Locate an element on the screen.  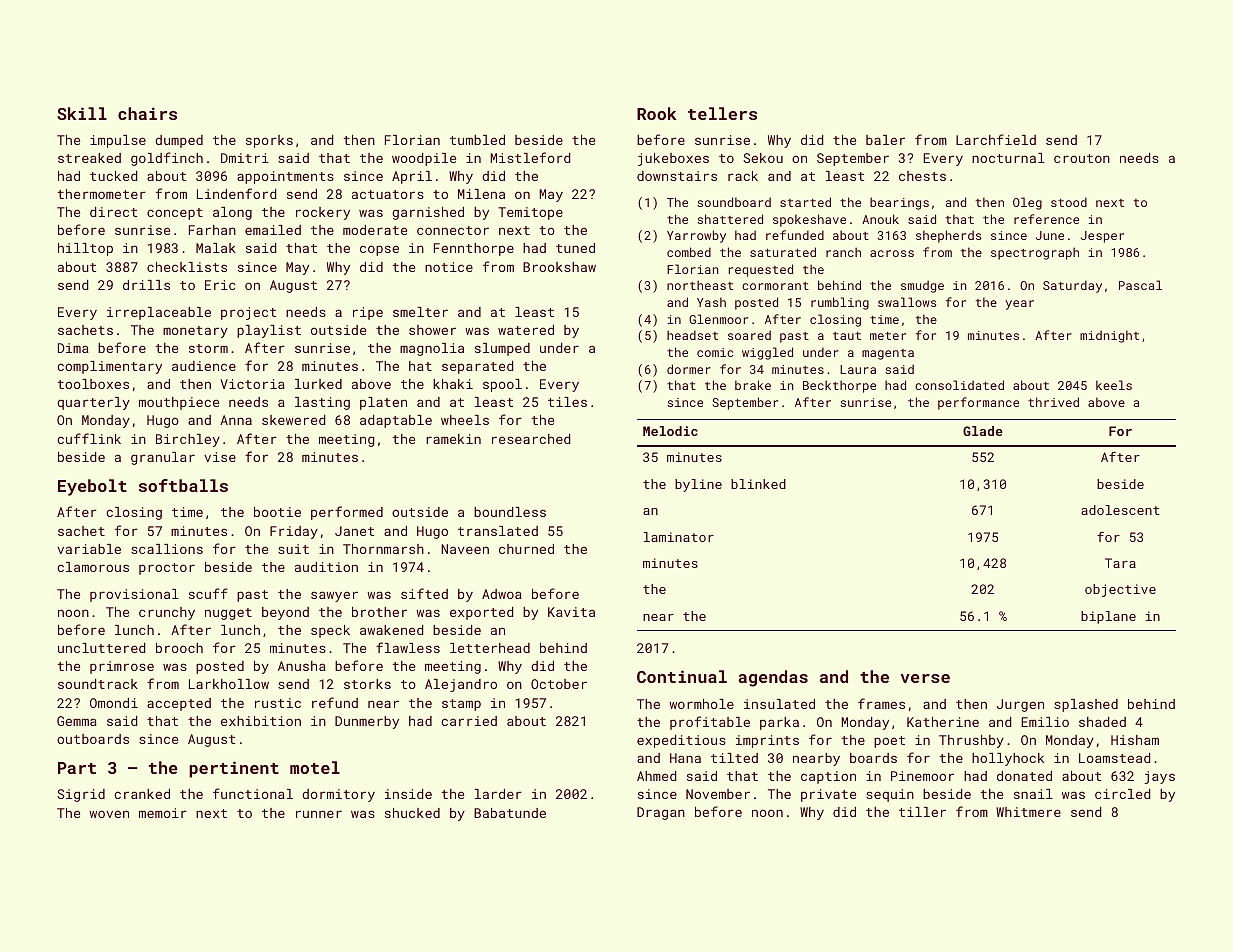
woven is located at coordinates (109, 814).
